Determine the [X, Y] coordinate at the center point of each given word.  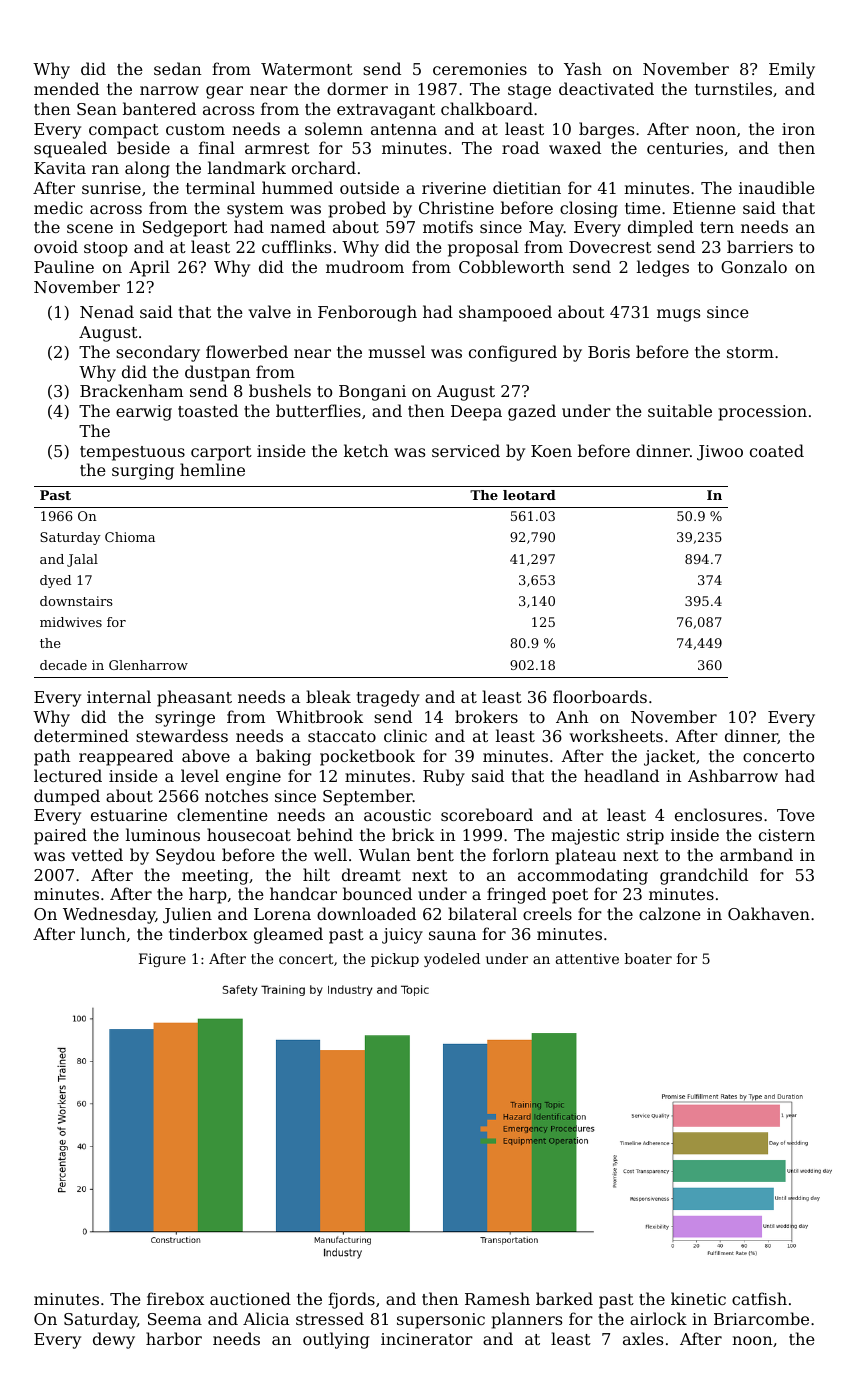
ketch [366, 450]
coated [777, 450]
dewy [114, 1340]
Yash [583, 68]
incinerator [427, 1339]
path [52, 757]
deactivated [606, 88]
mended [66, 88]
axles [643, 1338]
